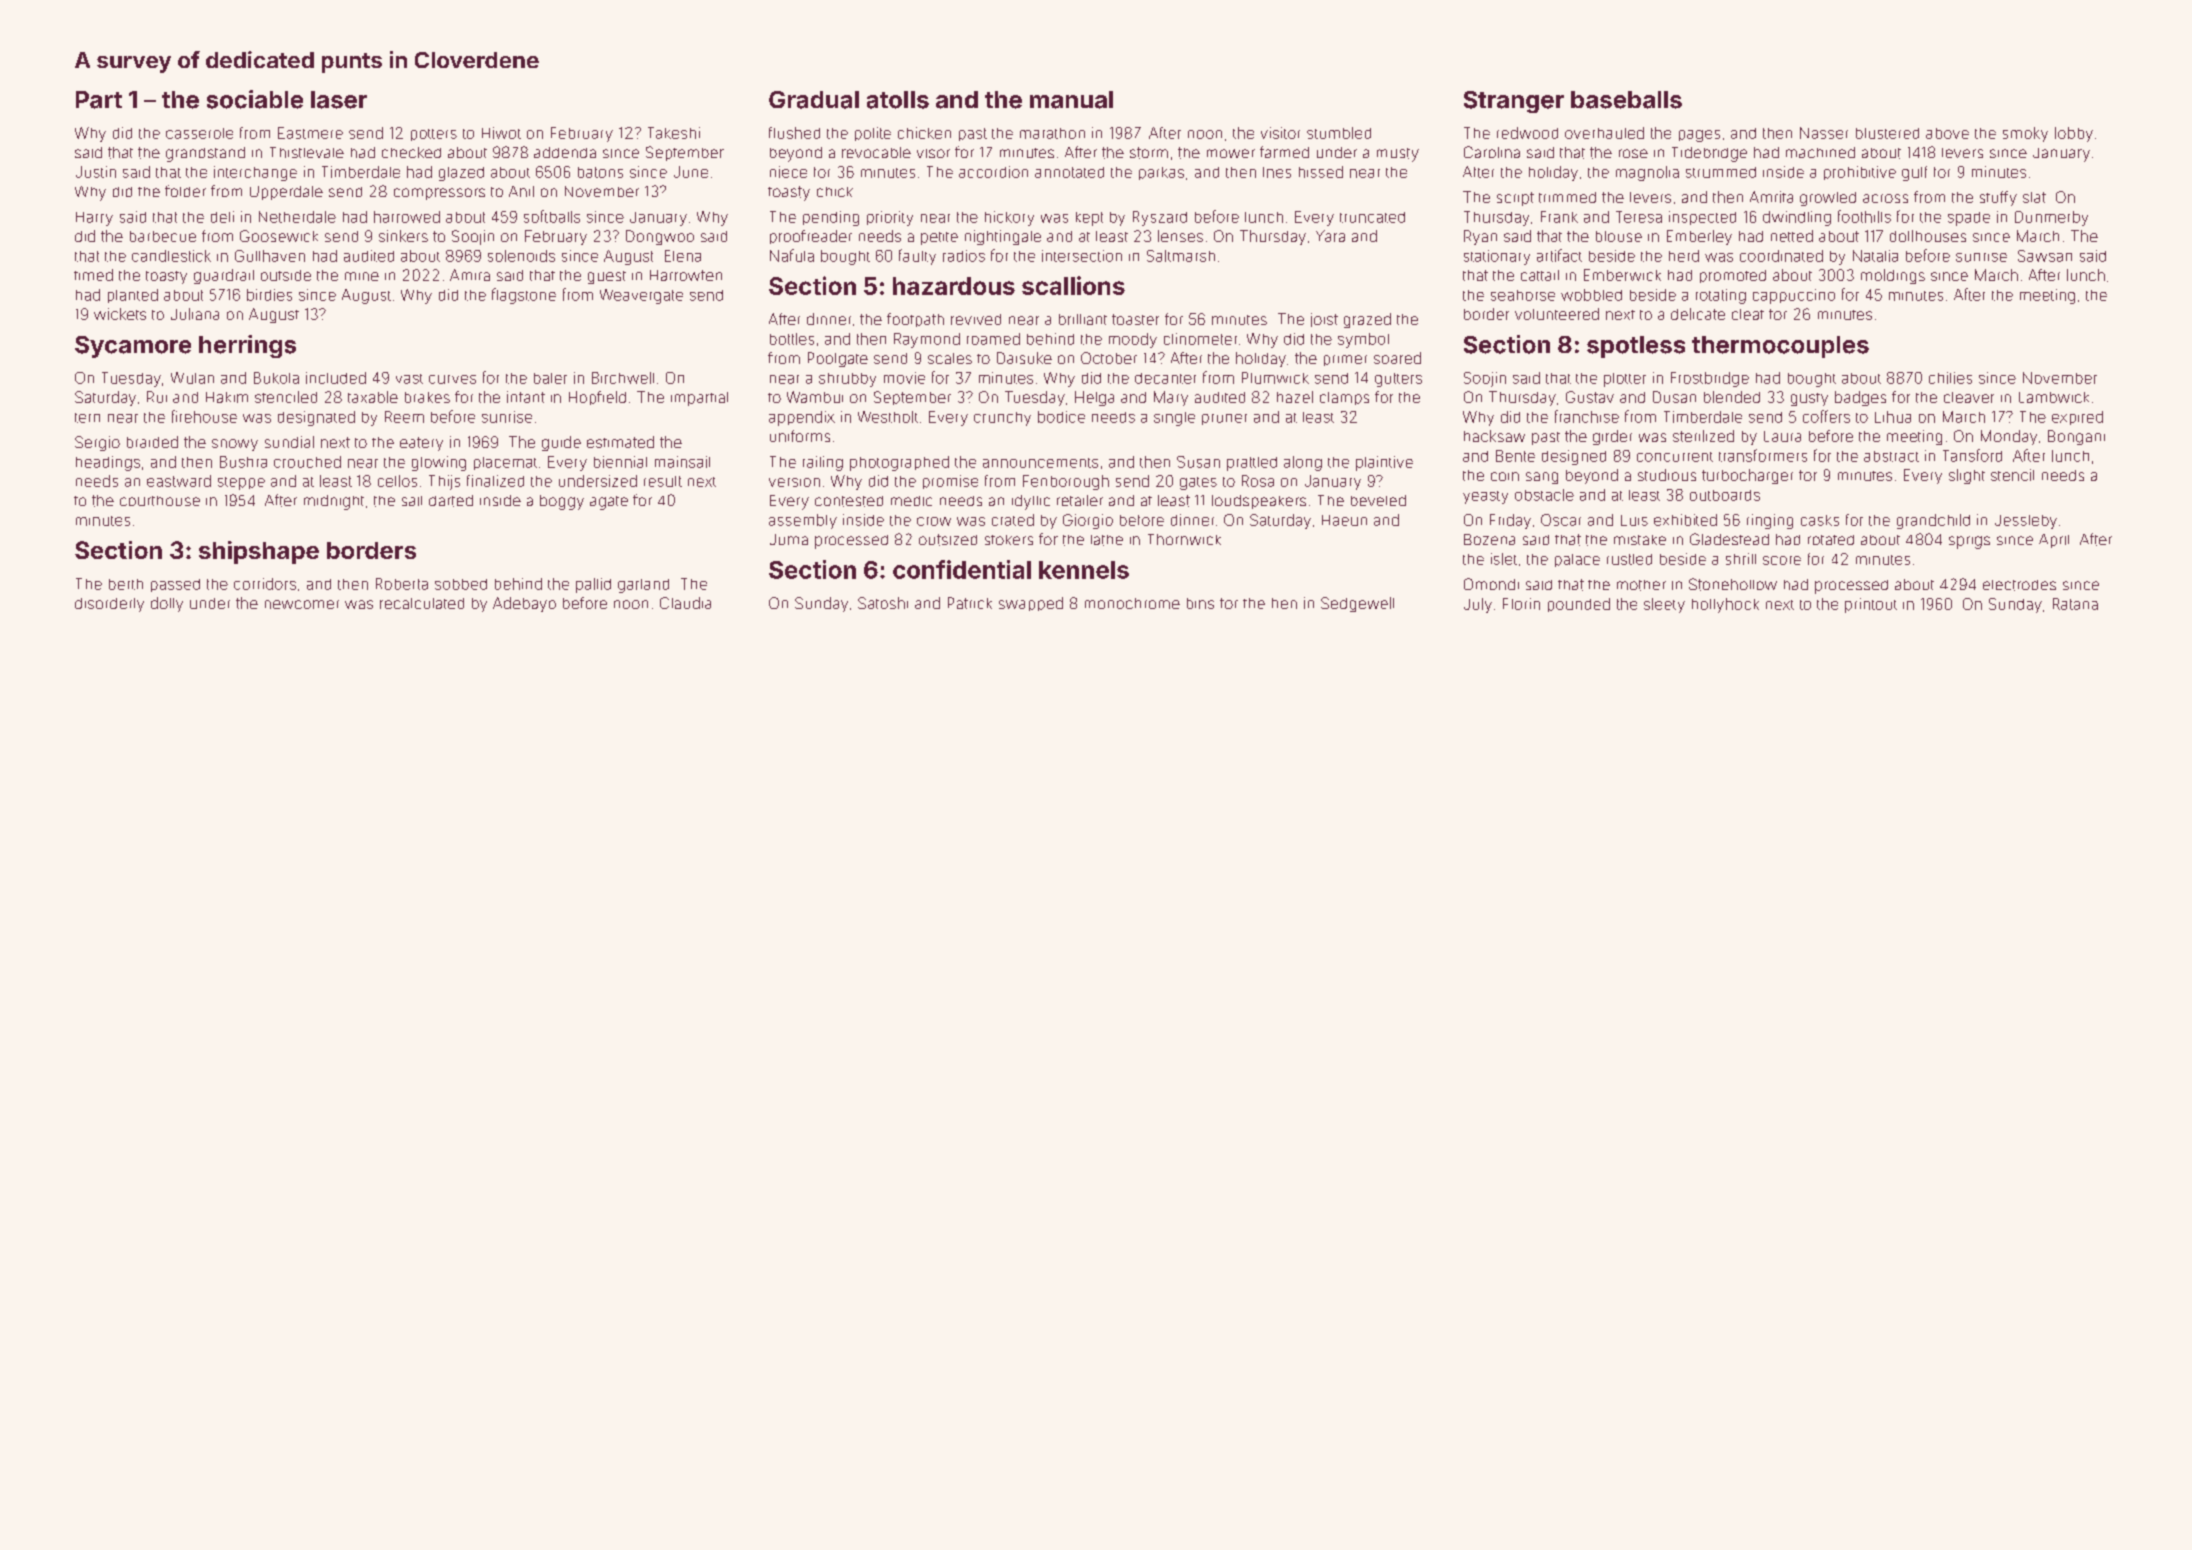 The image size is (2192, 1550). What do you see at coordinates (2025, 134) in the document?
I see `smoky` at bounding box center [2025, 134].
